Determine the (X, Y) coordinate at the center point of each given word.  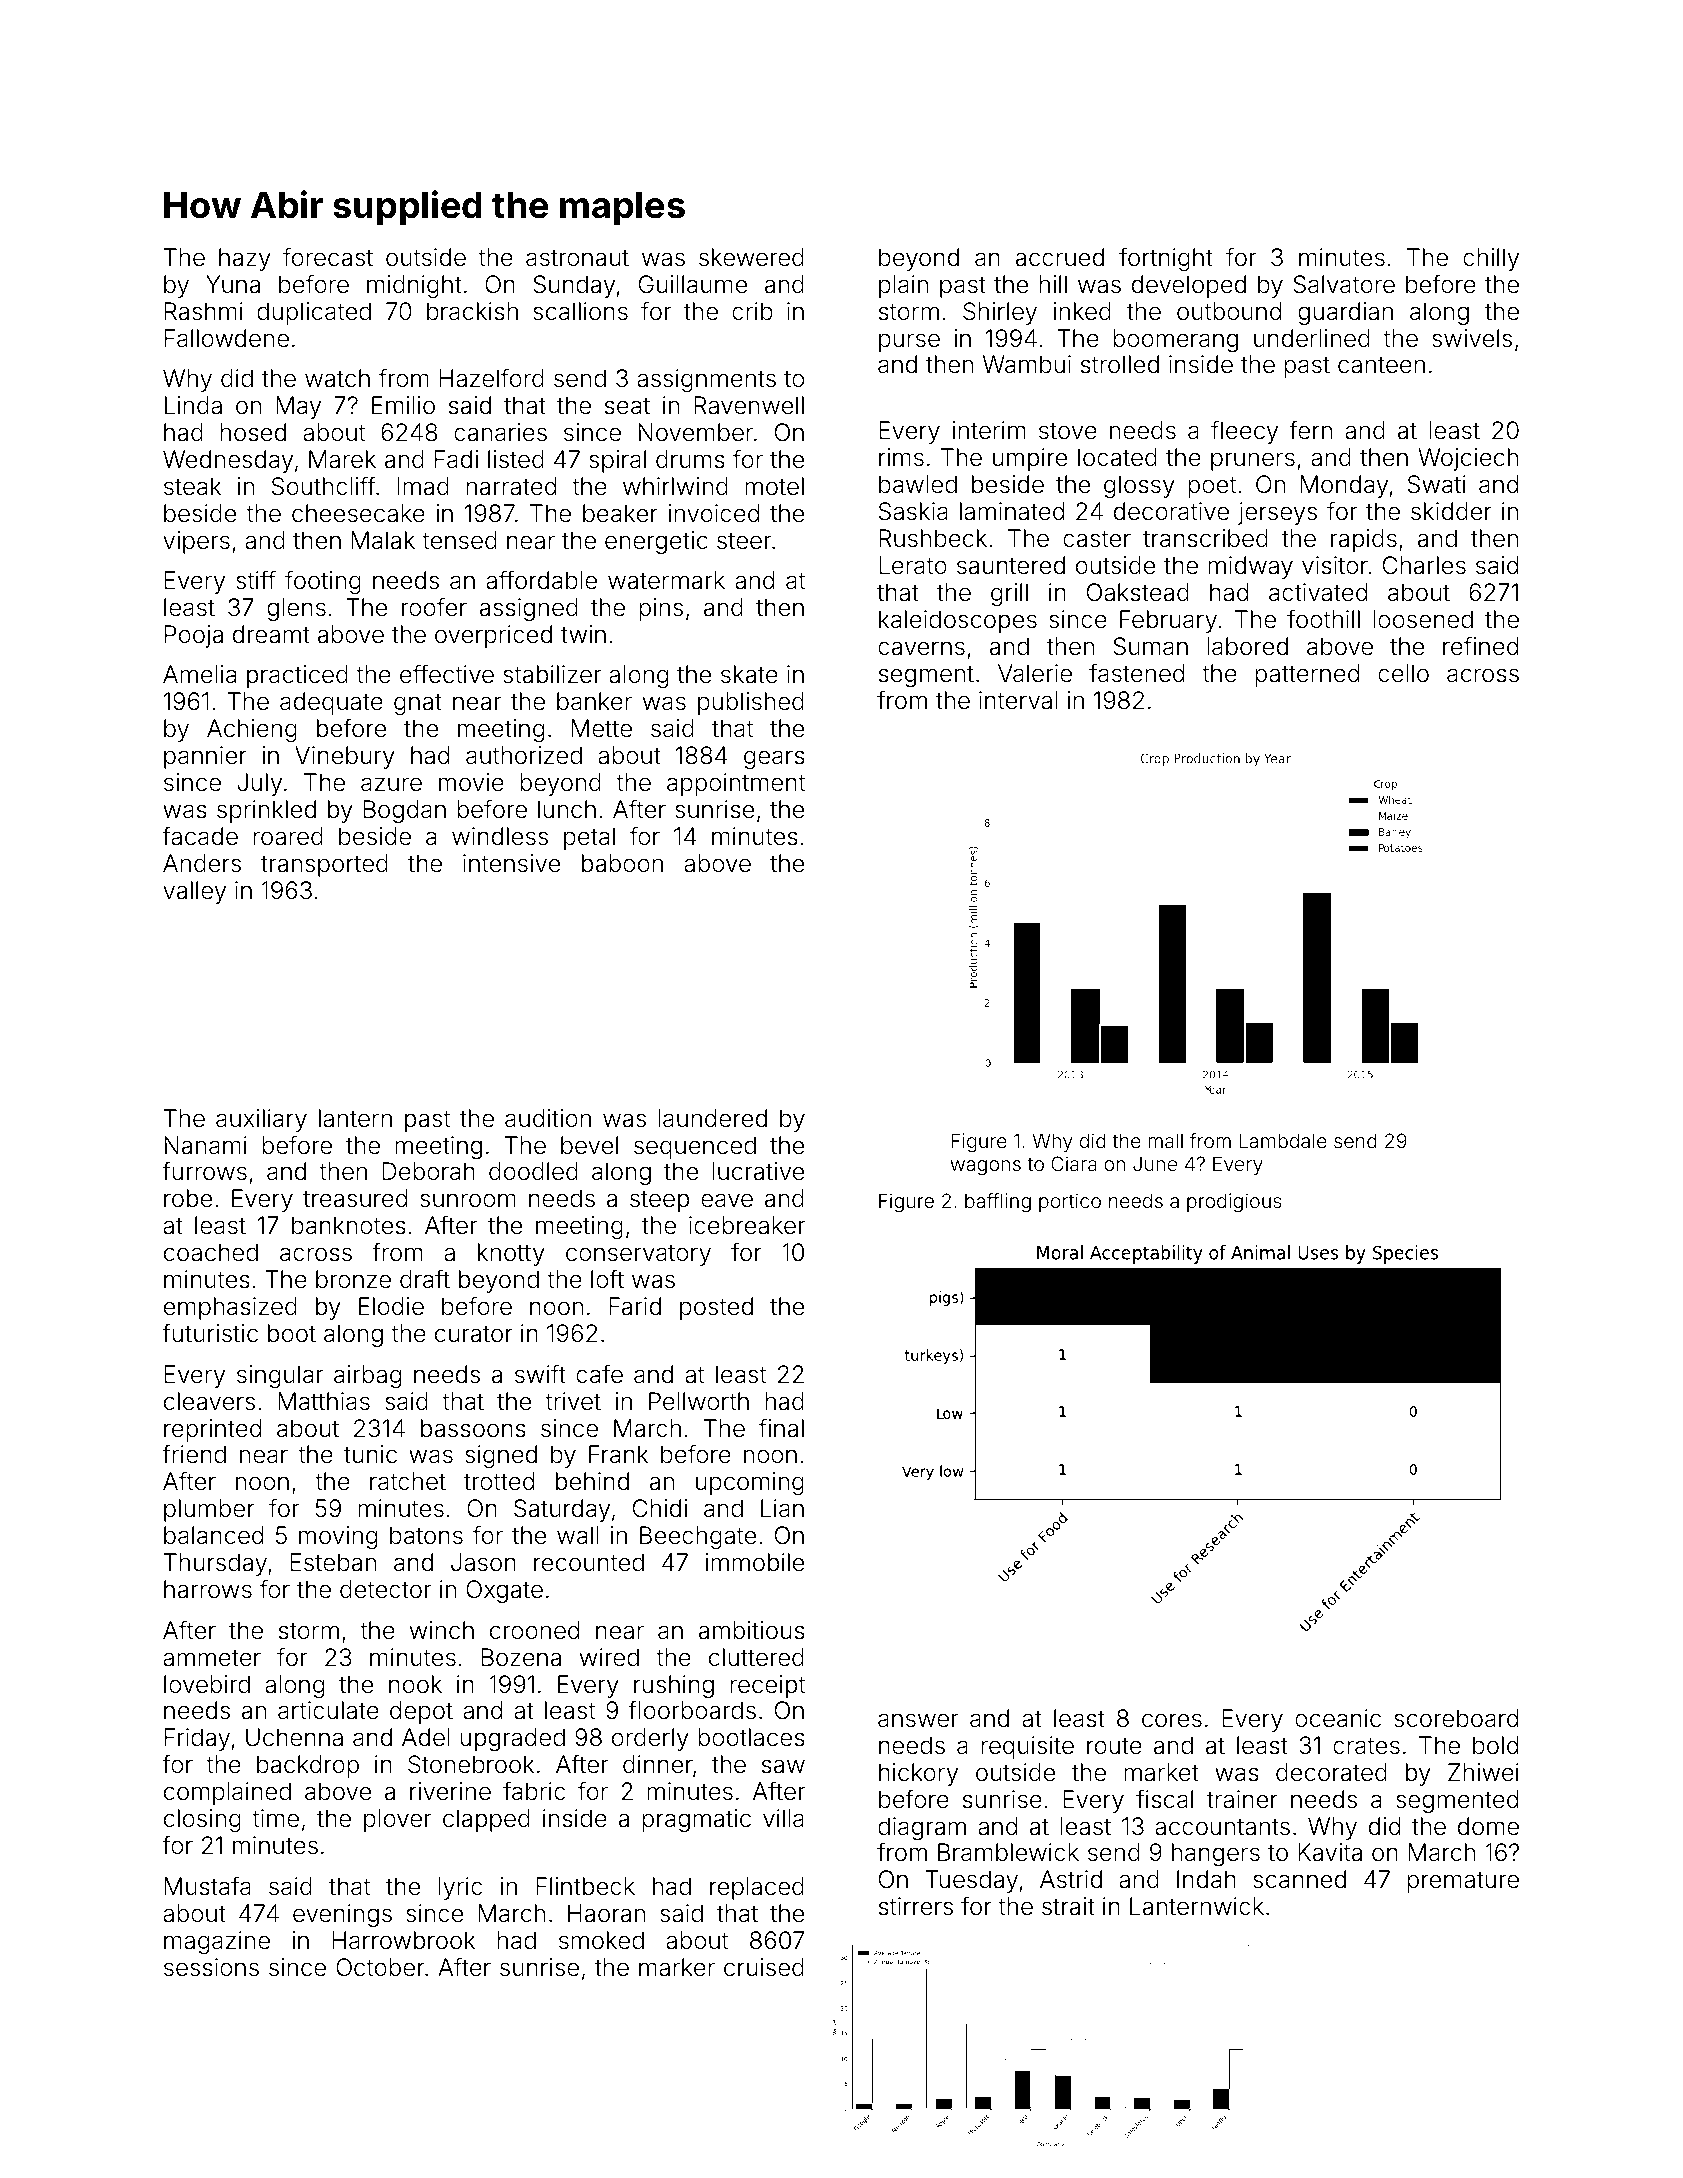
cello (1403, 673)
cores (1172, 1720)
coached (211, 1252)
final (781, 1428)
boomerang (1175, 340)
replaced (757, 1888)
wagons (985, 1167)
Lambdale (1283, 1140)
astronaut (577, 258)
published (751, 703)
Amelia (199, 674)
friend (194, 1454)
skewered (751, 257)
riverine (450, 1791)
